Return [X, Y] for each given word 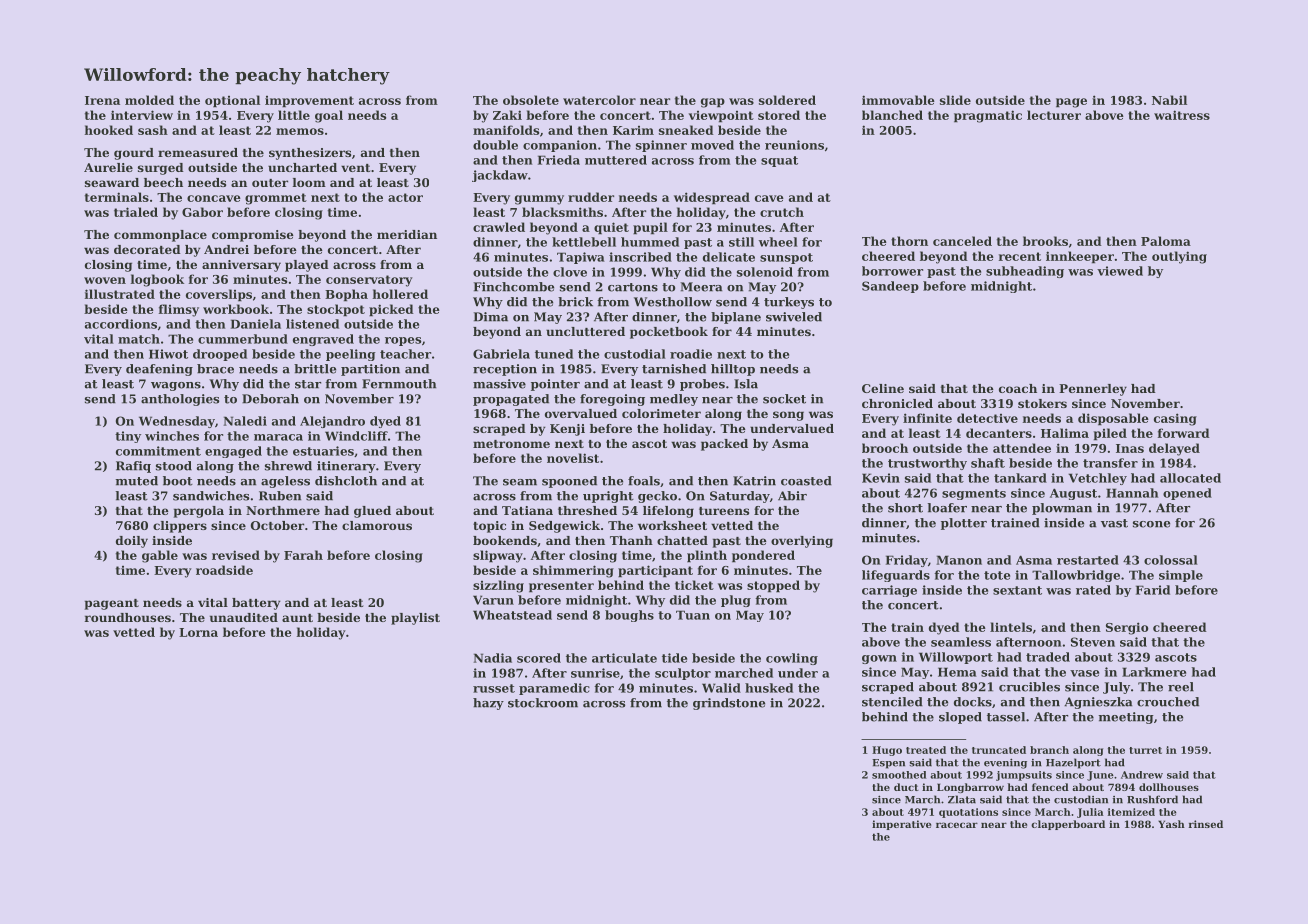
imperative [901, 825]
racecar [957, 825]
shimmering [573, 571]
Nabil [1169, 100]
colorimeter [661, 413]
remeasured [198, 152]
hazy [488, 704]
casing [1175, 419]
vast [1114, 523]
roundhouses [128, 617]
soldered [787, 100]
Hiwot [168, 354]
